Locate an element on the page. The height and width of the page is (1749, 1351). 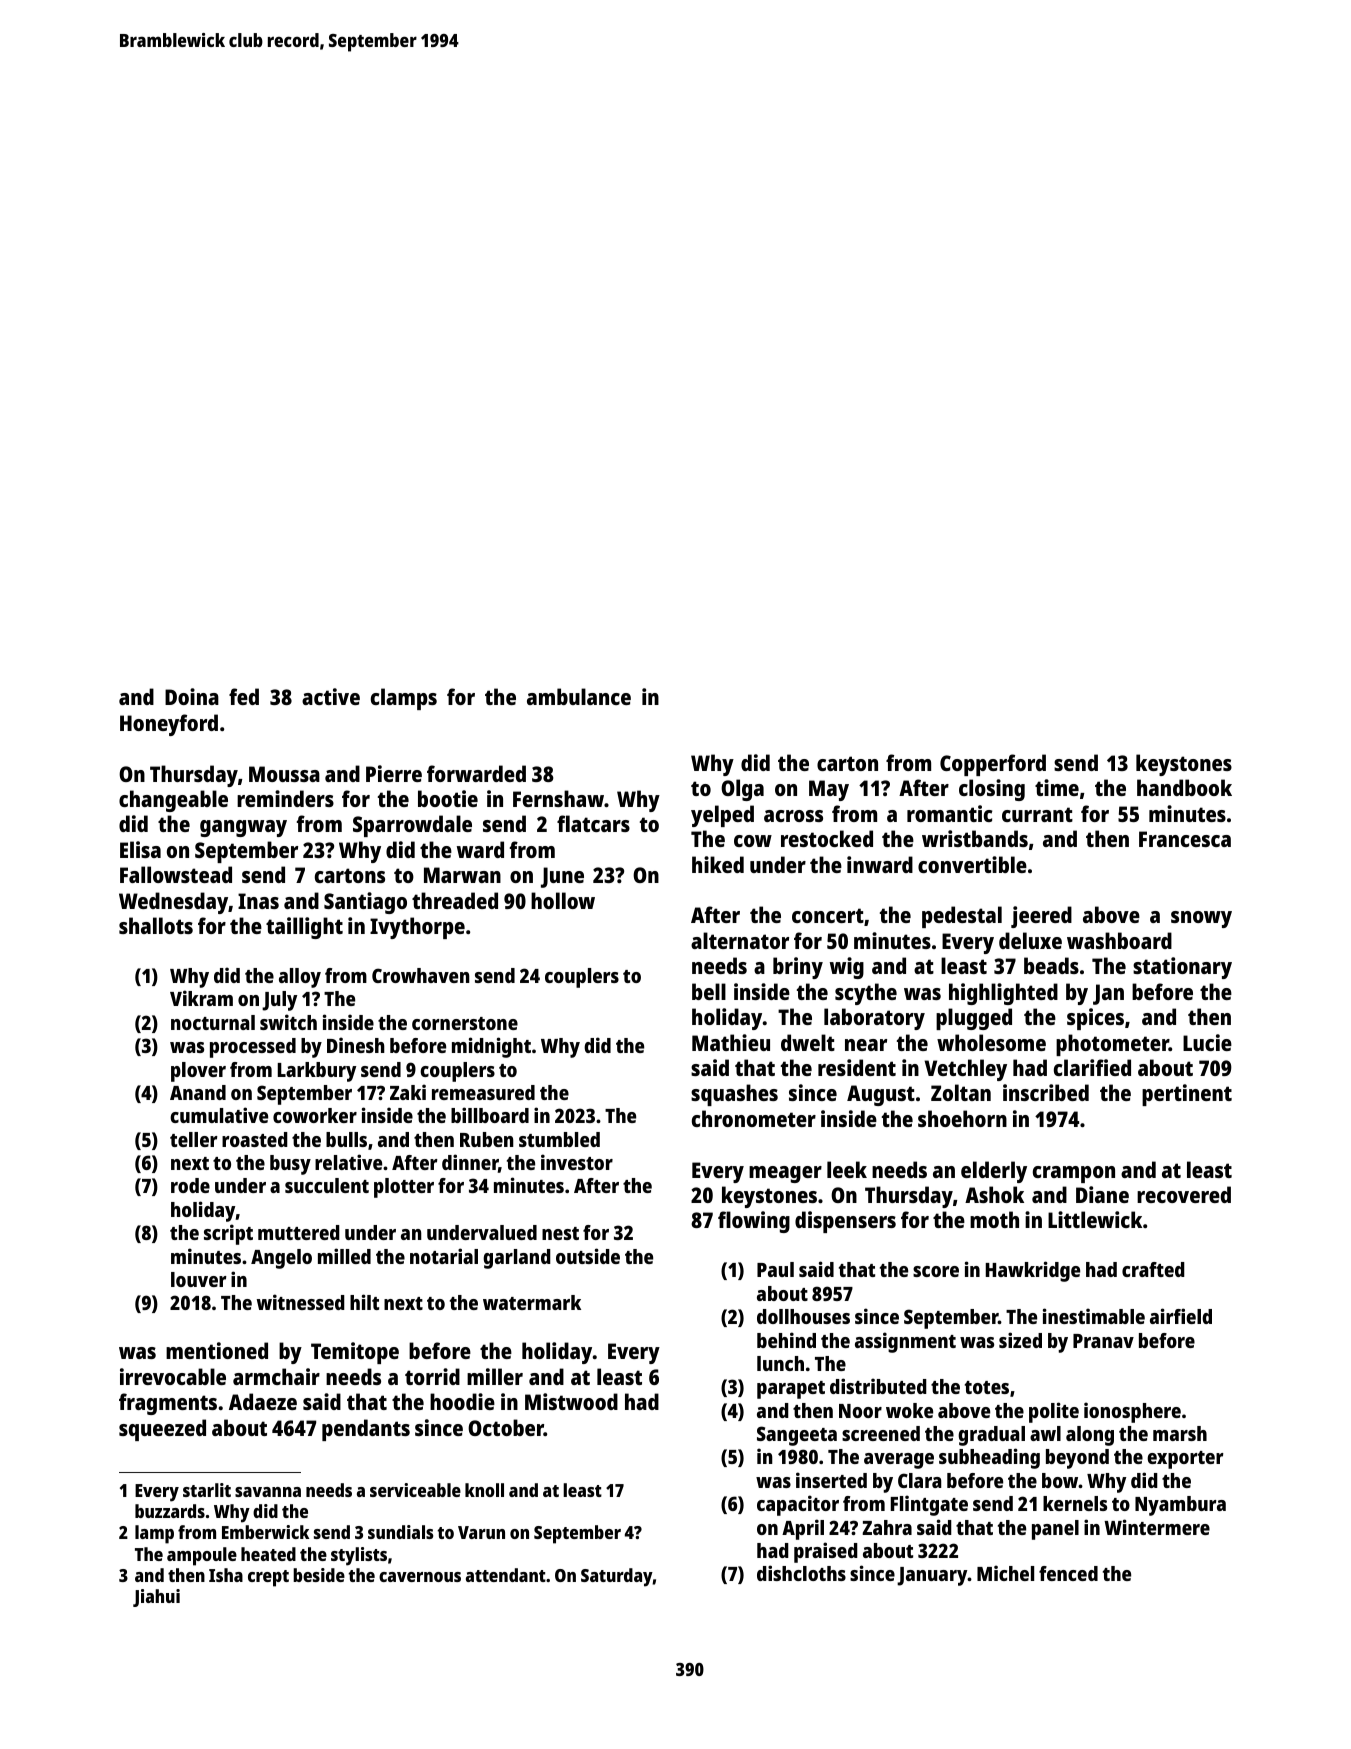
Pierre is located at coordinates (394, 773).
